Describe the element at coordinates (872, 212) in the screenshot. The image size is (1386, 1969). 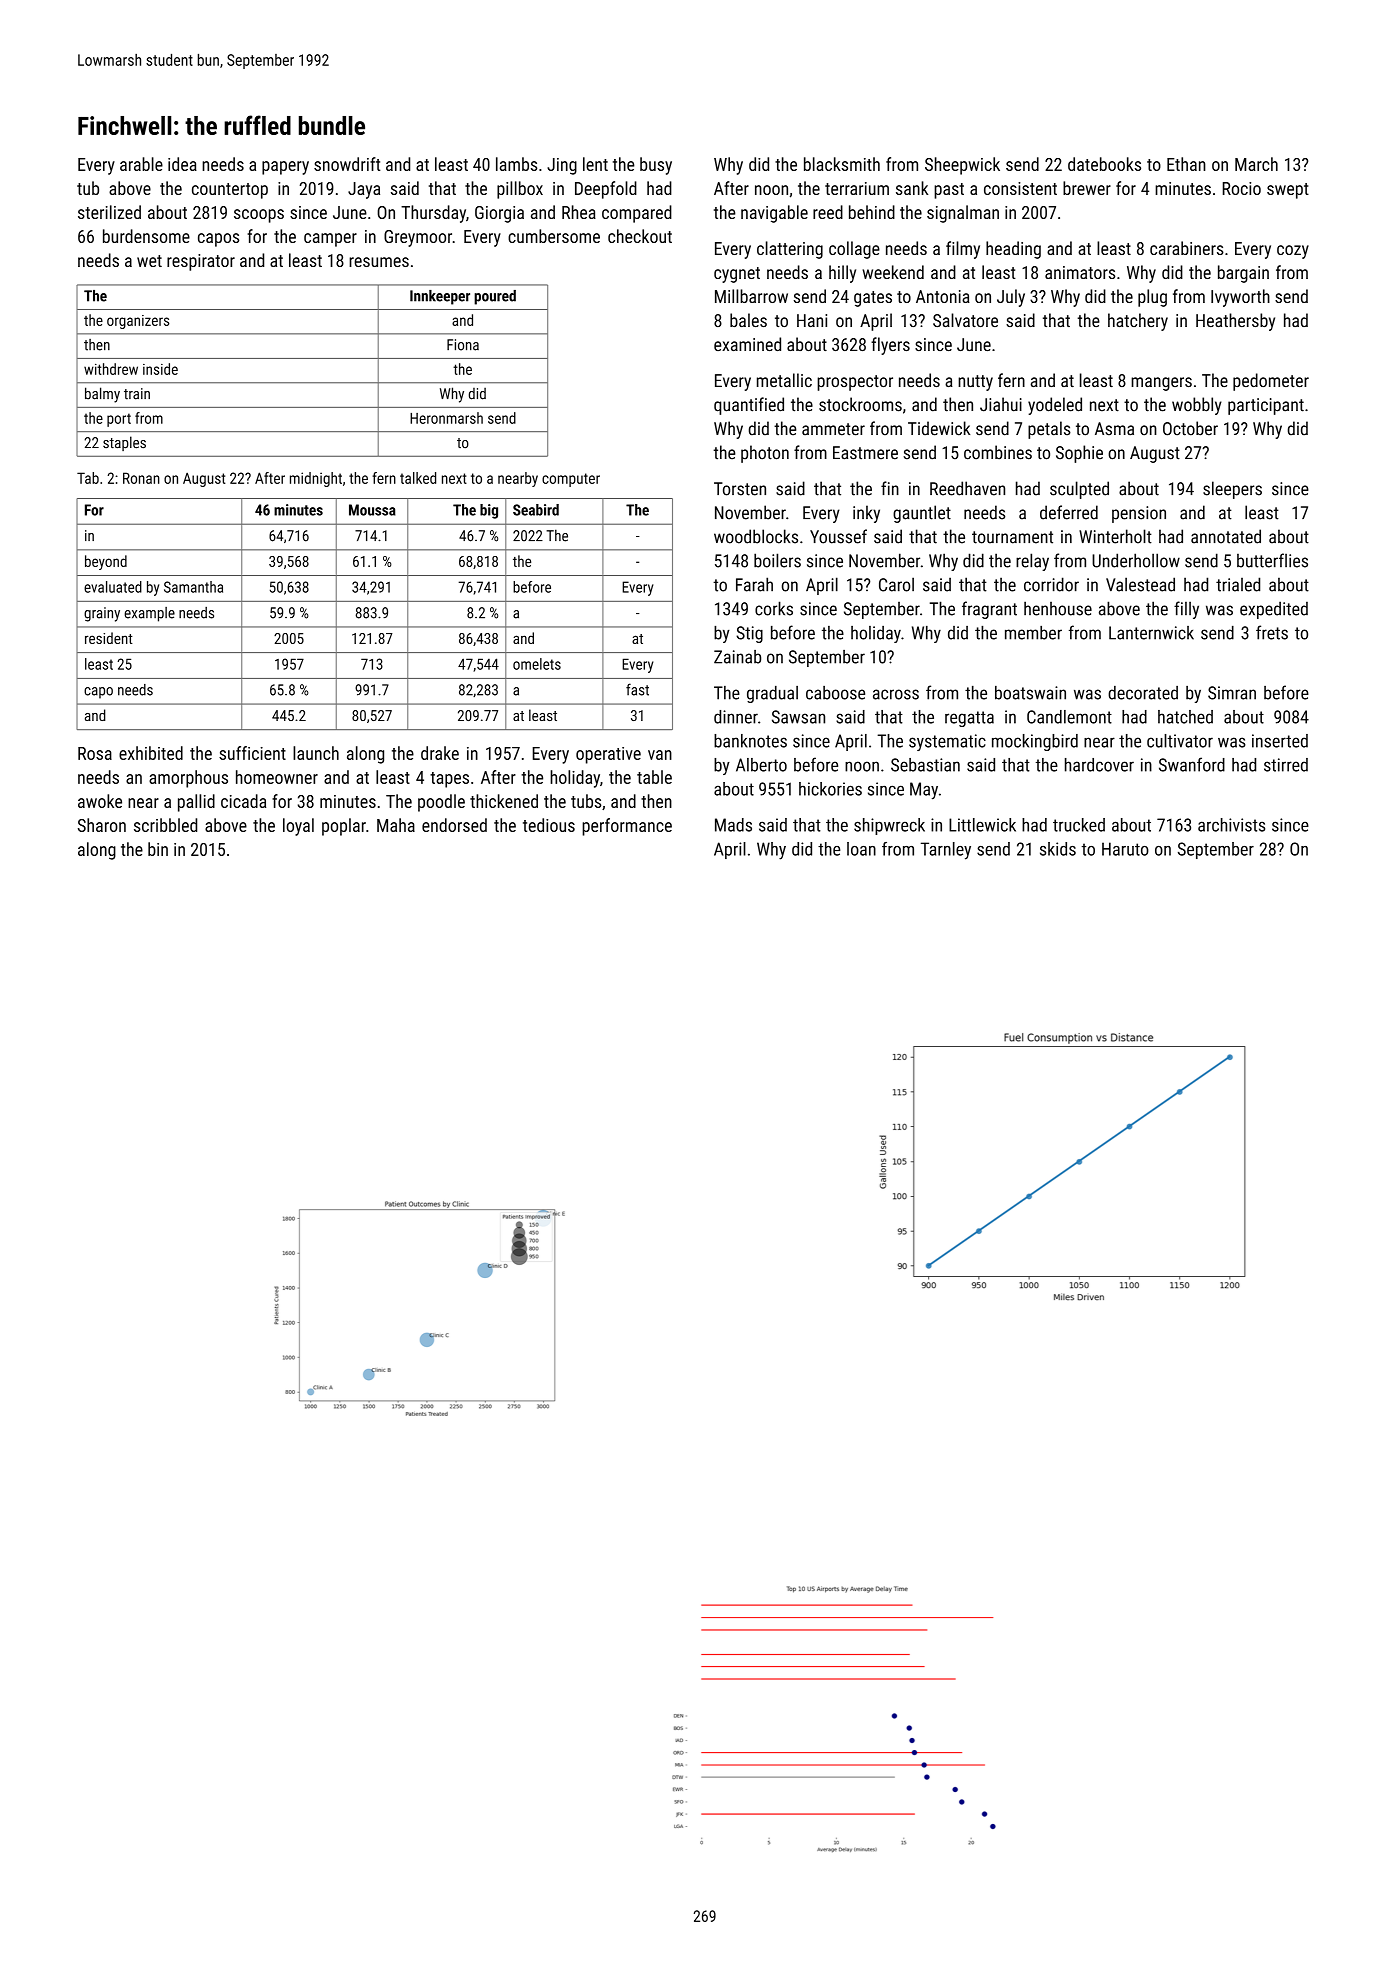
I see `behind` at that location.
